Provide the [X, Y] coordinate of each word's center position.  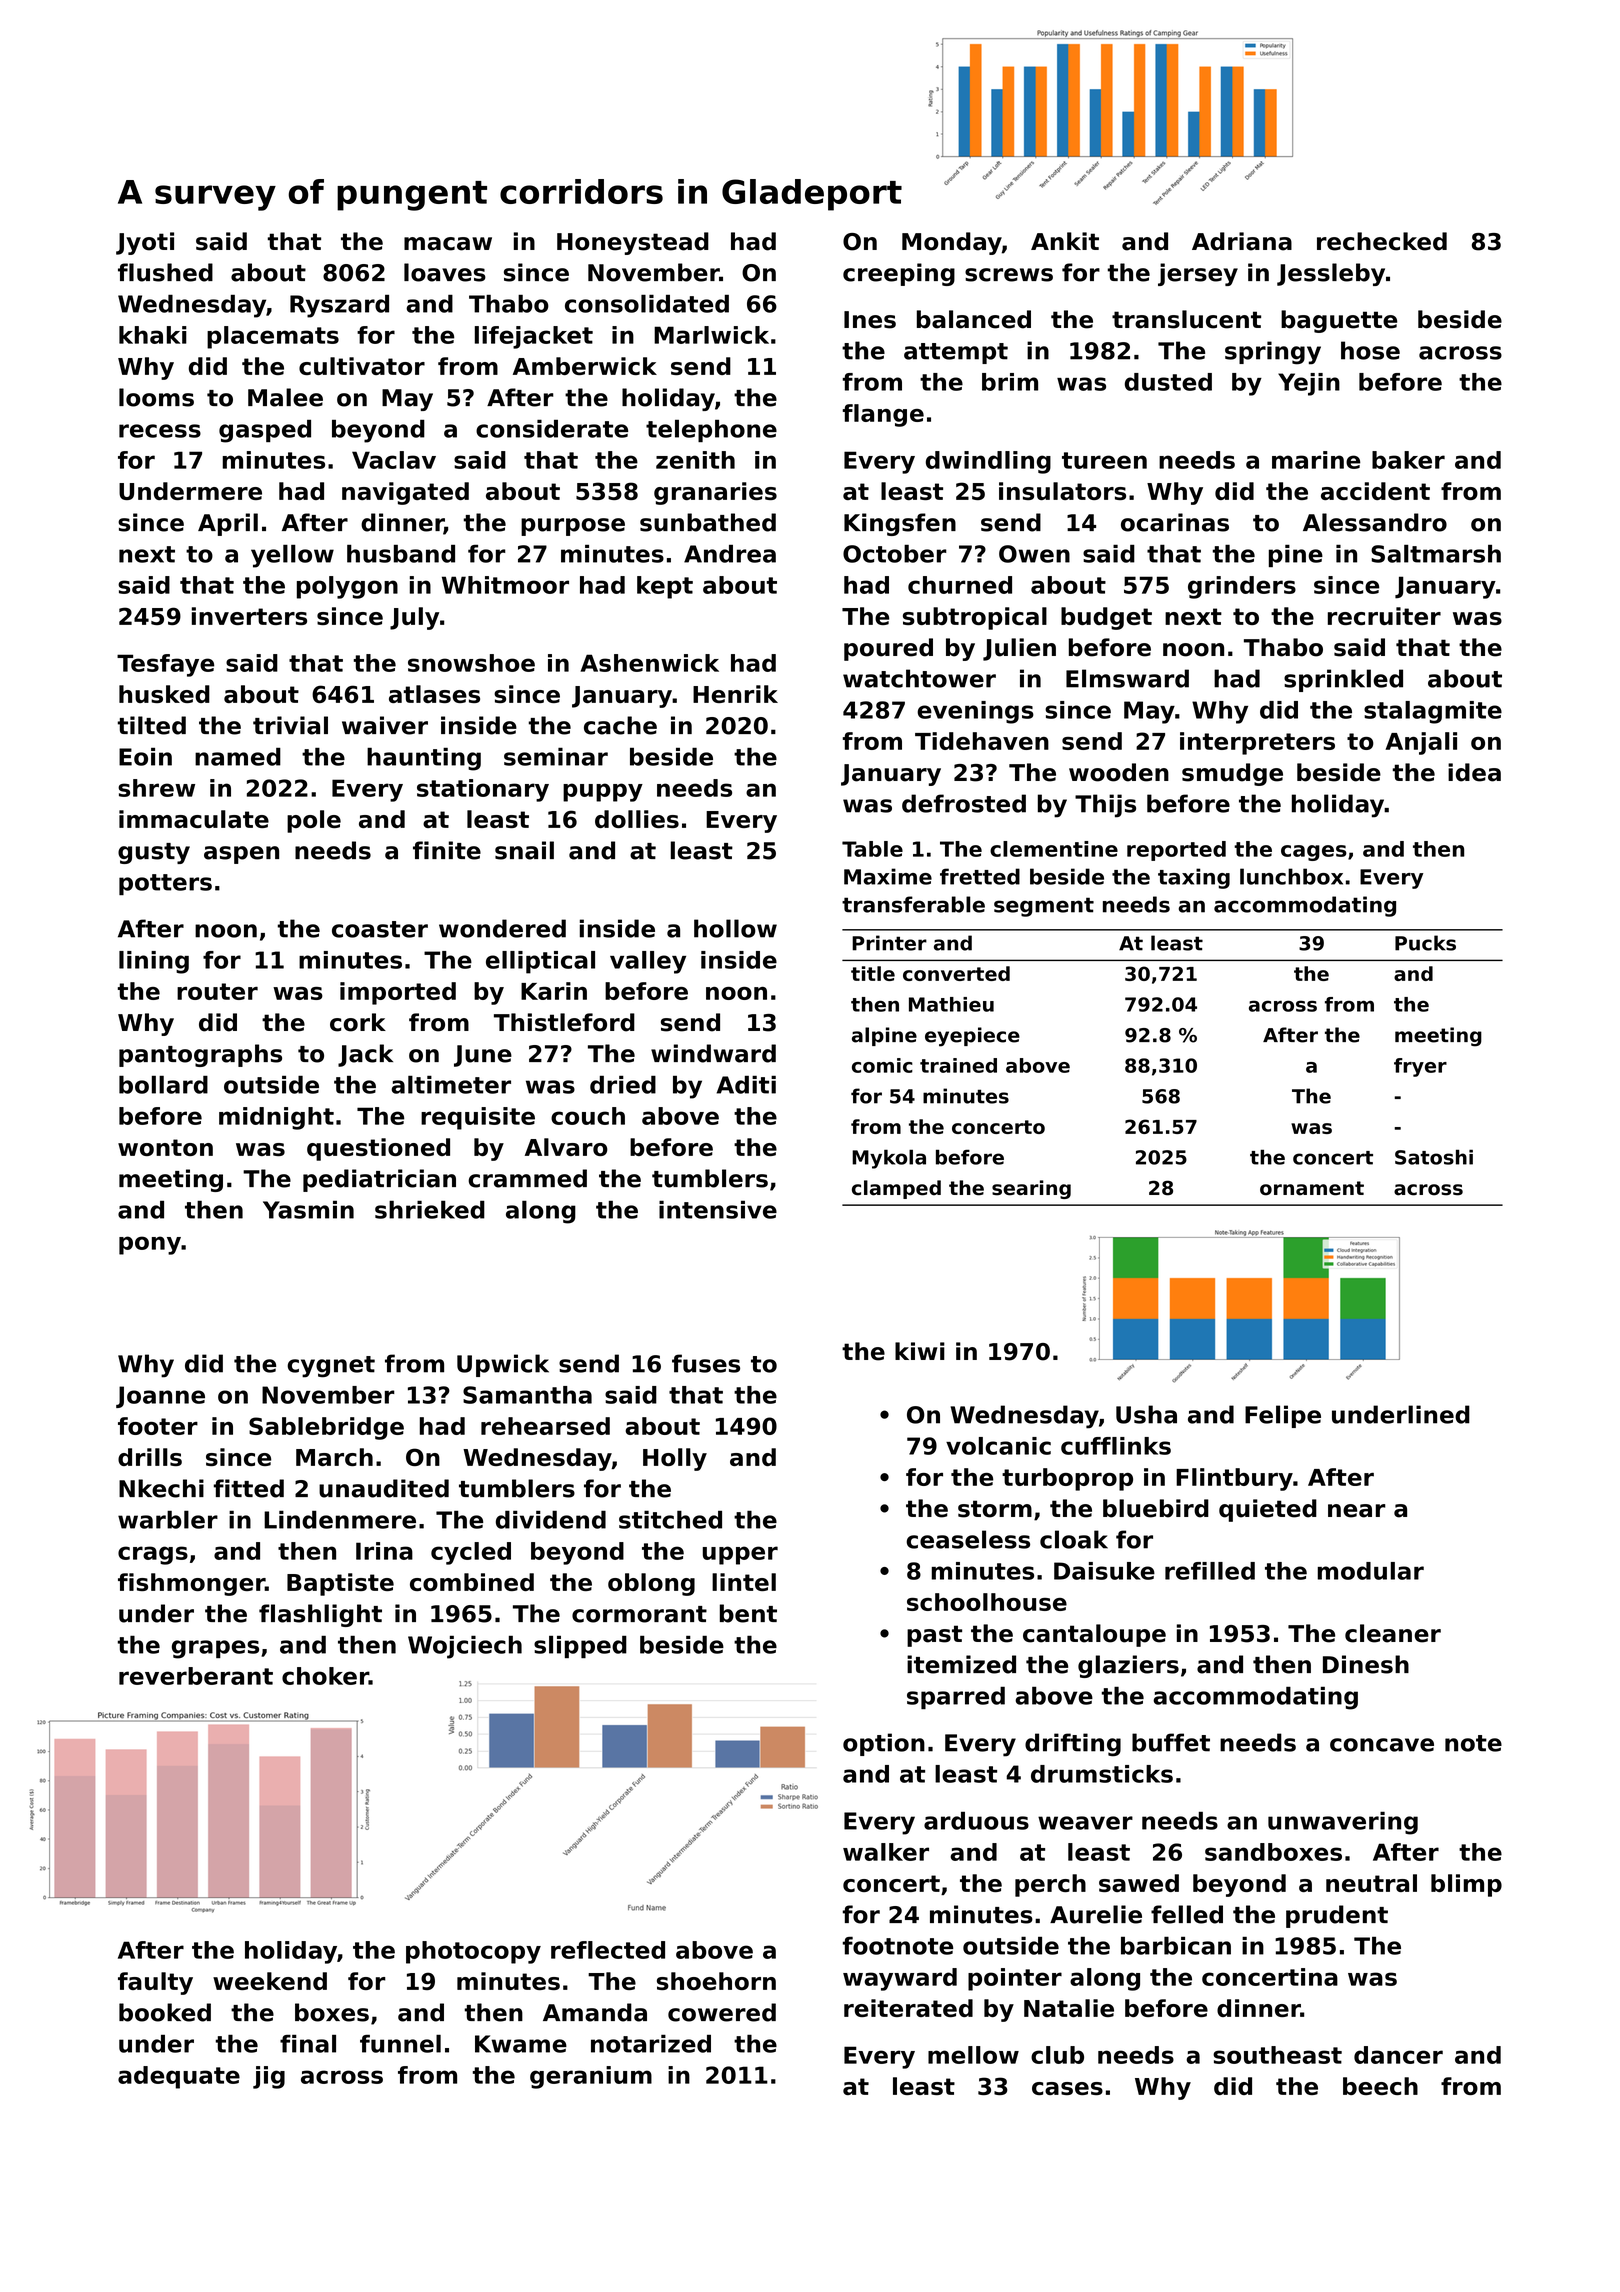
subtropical [975, 618]
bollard [163, 1084]
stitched [670, 1520]
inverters [249, 616]
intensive [718, 1210]
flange [883, 415]
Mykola [889, 1159]
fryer [1420, 1067]
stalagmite [1433, 712]
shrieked [430, 1210]
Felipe [1283, 1416]
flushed [165, 272]
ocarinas [1175, 522]
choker [325, 1676]
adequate [179, 2077]
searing [1031, 1189]
